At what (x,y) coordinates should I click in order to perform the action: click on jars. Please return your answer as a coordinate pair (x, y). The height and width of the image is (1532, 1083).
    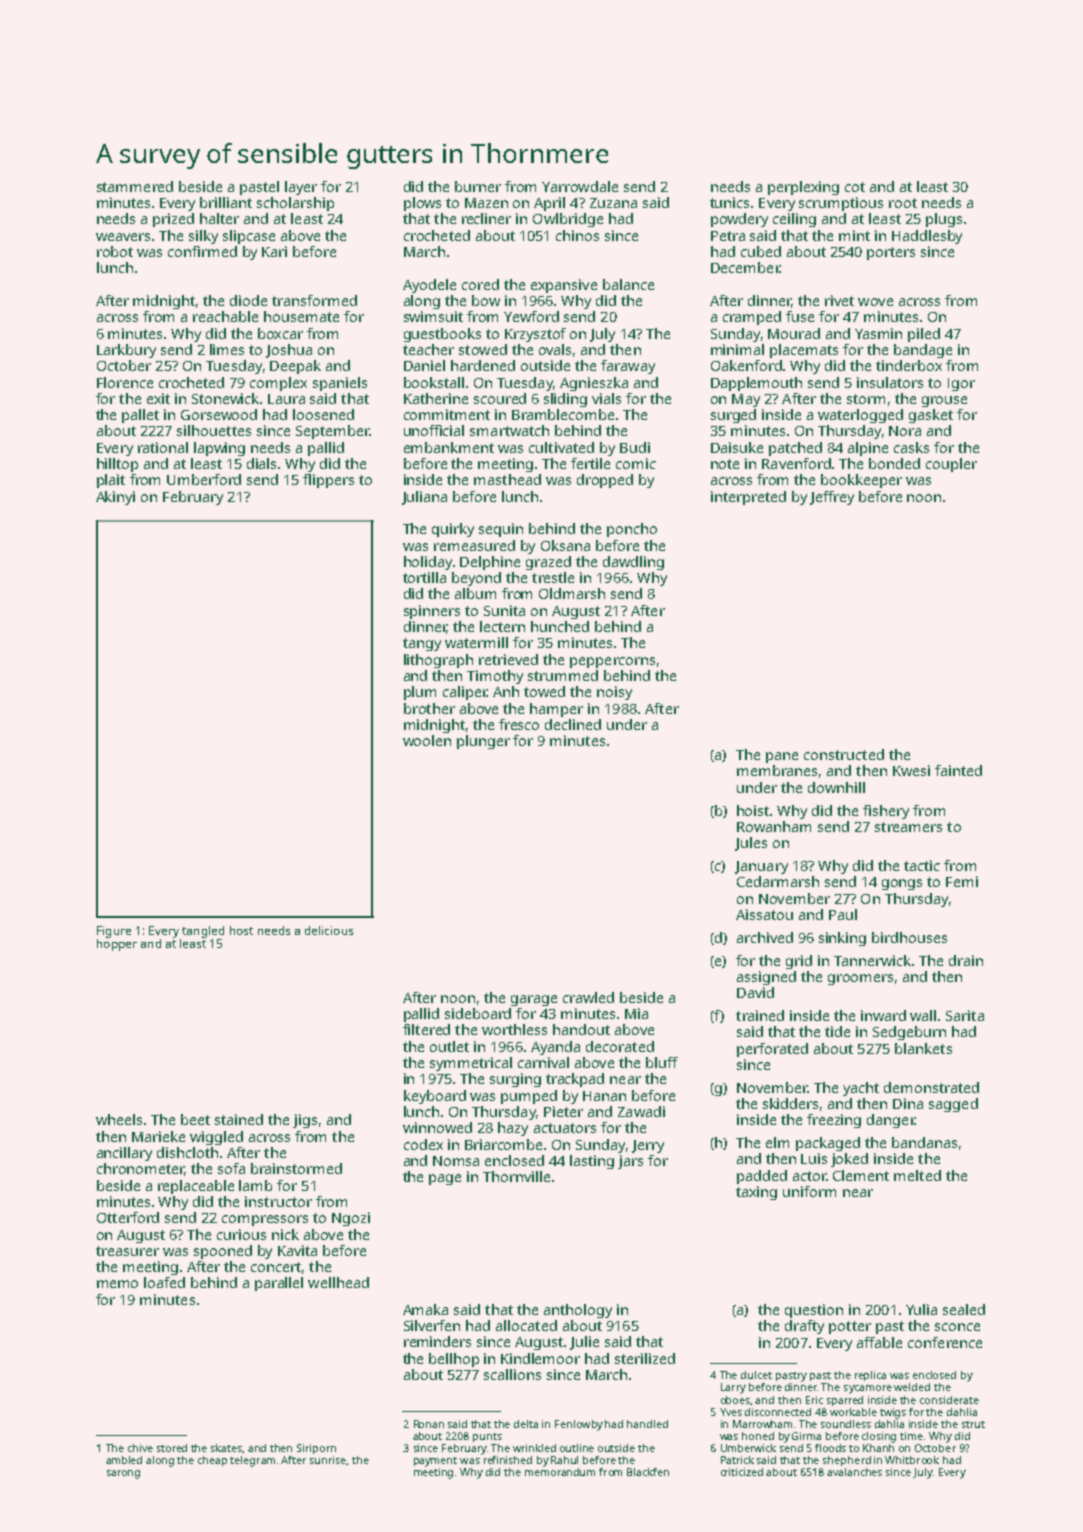
    Looking at the image, I should click on (630, 1162).
